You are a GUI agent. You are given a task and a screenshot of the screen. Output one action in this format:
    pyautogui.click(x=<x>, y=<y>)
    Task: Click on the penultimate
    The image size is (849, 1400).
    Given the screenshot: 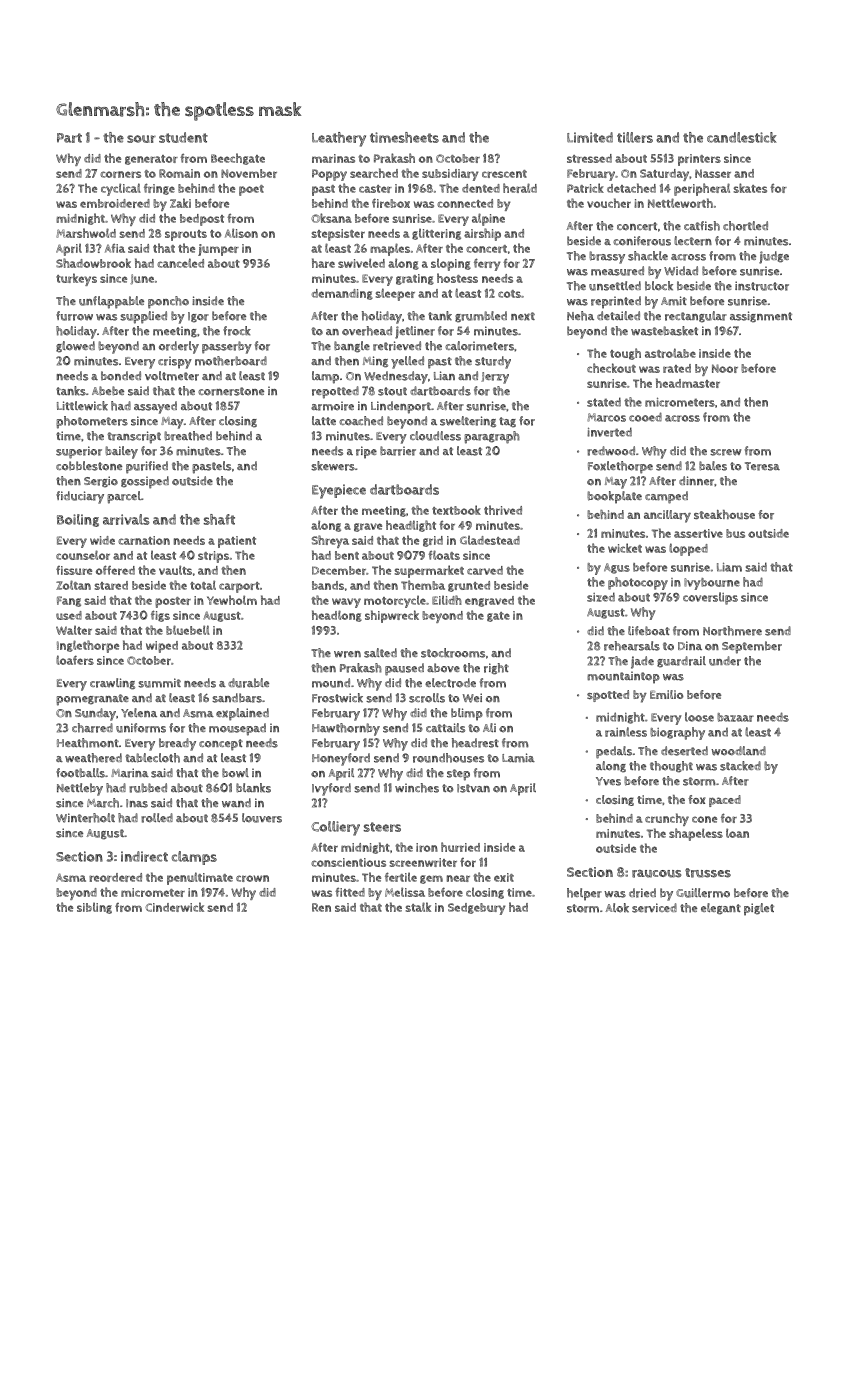 What is the action you would take?
    pyautogui.click(x=200, y=878)
